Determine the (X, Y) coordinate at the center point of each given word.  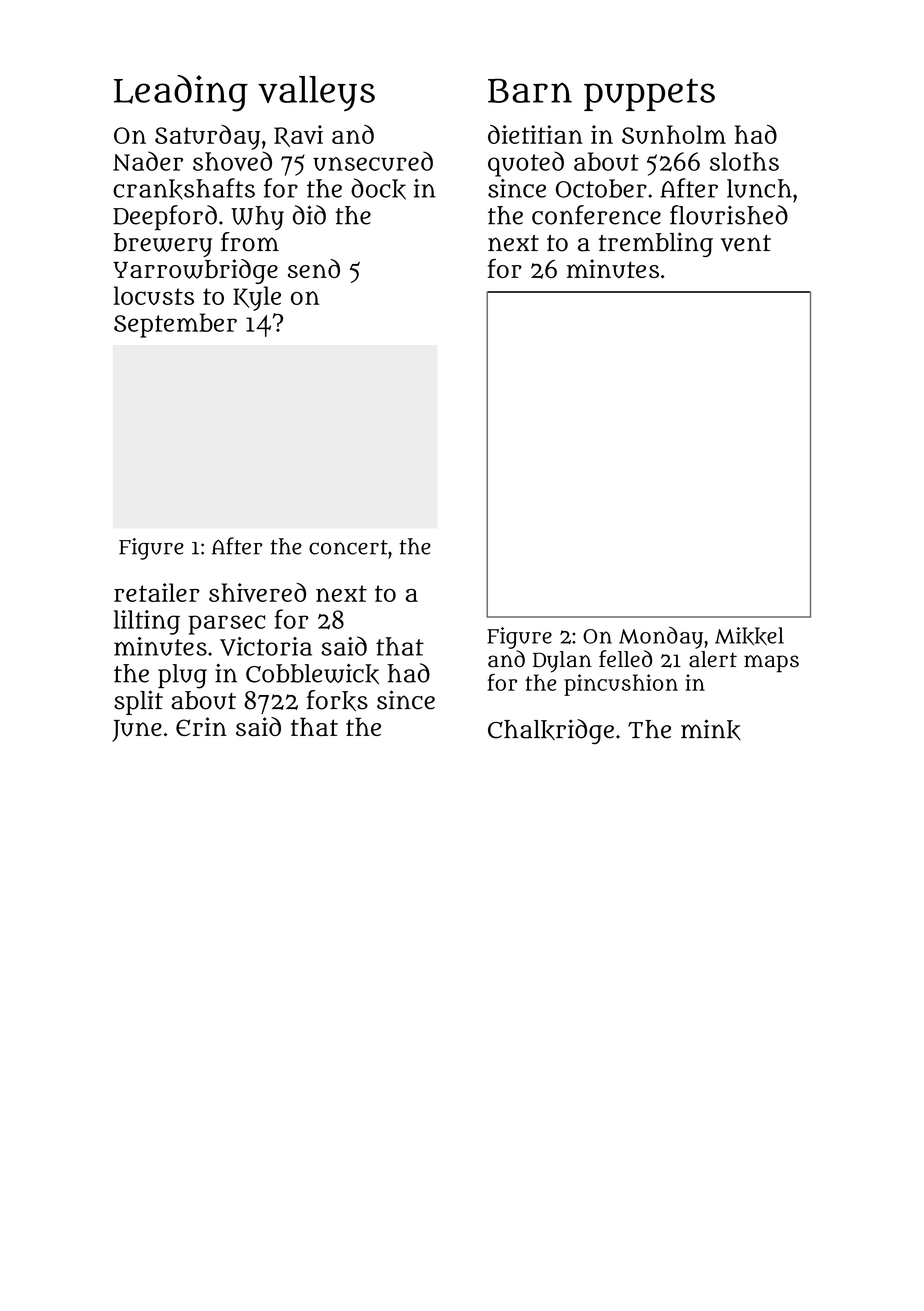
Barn (530, 90)
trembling (656, 244)
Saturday (208, 137)
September (175, 325)
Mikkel (749, 636)
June (137, 731)
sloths (744, 161)
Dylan (562, 662)
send (314, 268)
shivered (257, 592)
